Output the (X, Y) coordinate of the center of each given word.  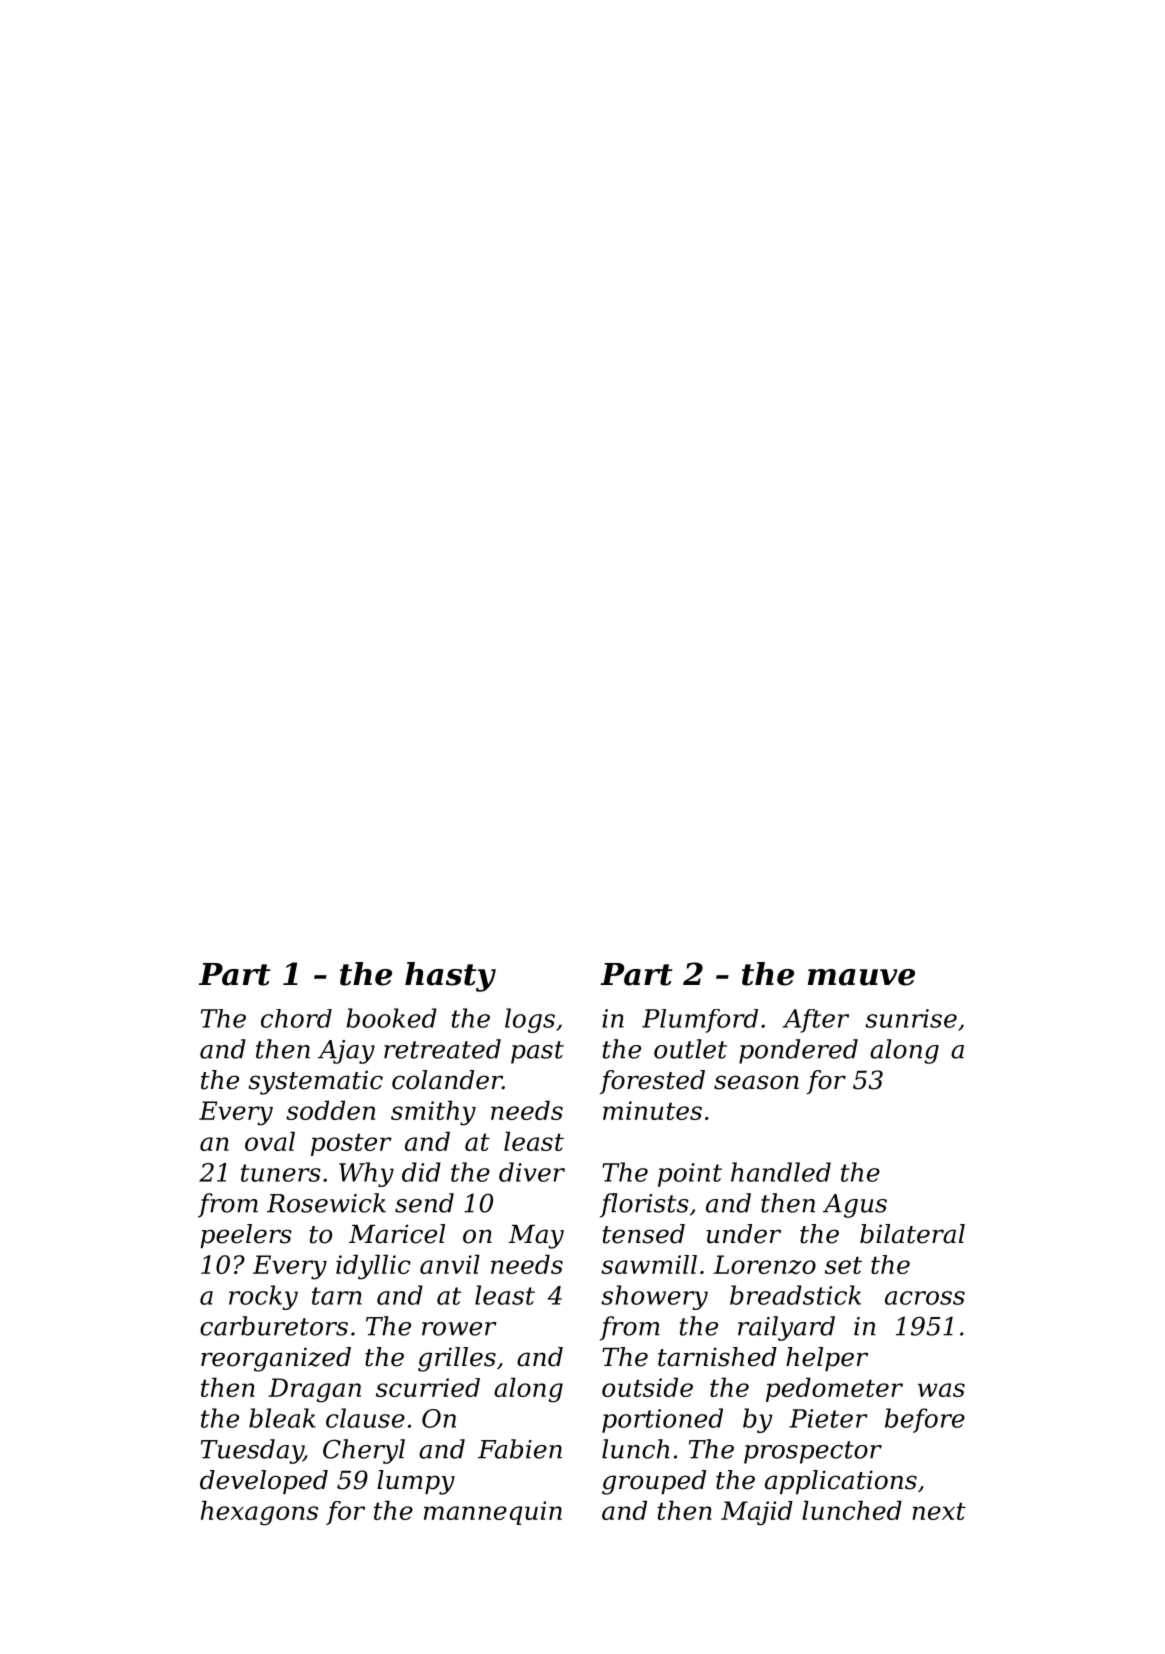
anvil (450, 1264)
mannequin (493, 1513)
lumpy (416, 1482)
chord (296, 1018)
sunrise (911, 1018)
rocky (263, 1297)
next (939, 1511)
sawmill (649, 1264)
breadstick (795, 1295)
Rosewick (326, 1203)
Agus (855, 1206)
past (537, 1052)
